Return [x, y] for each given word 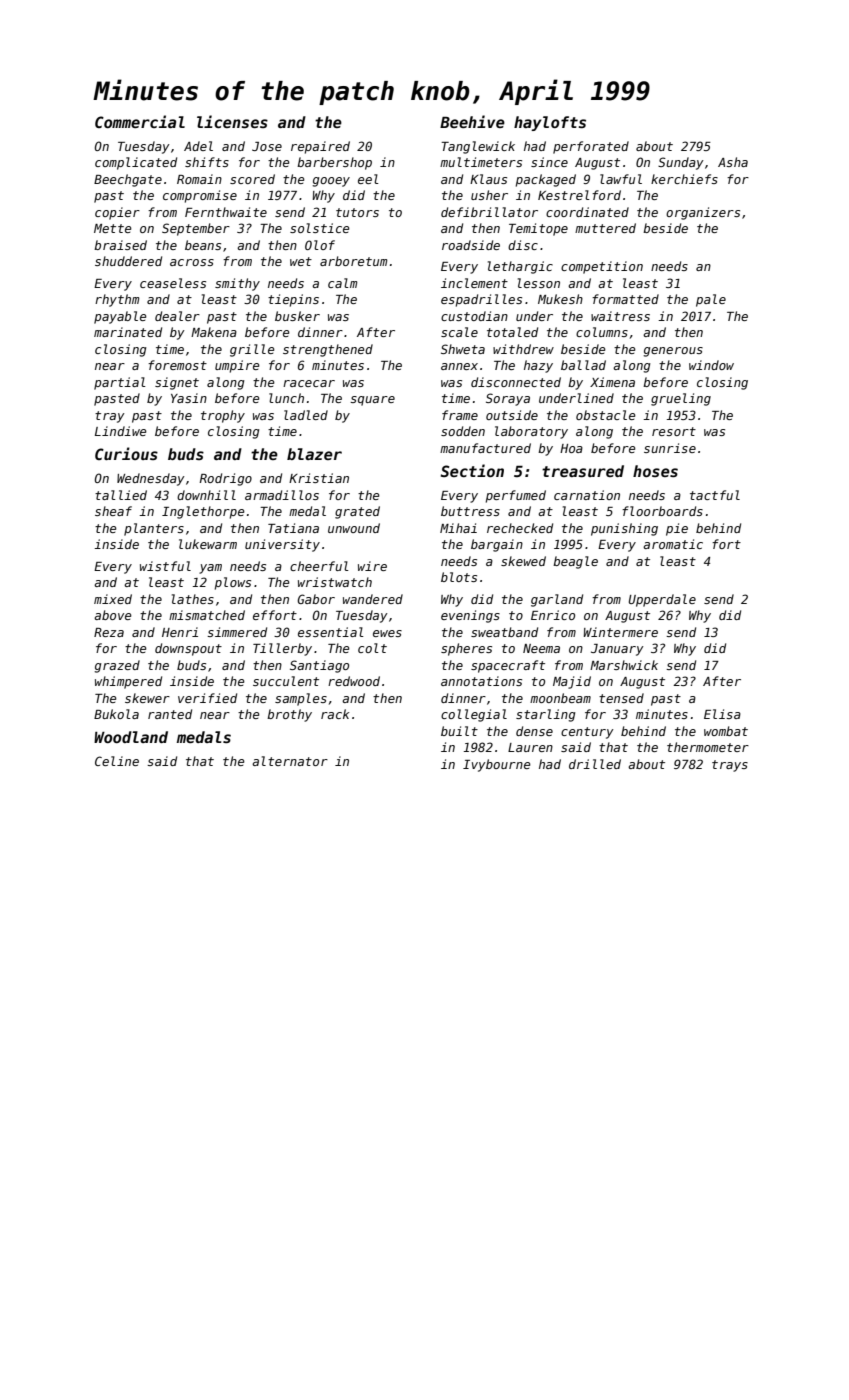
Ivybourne [497, 765]
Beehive [472, 121]
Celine [117, 761]
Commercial [140, 121]
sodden [463, 431]
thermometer [708, 747]
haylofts [550, 123]
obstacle [606, 415]
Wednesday [151, 479]
